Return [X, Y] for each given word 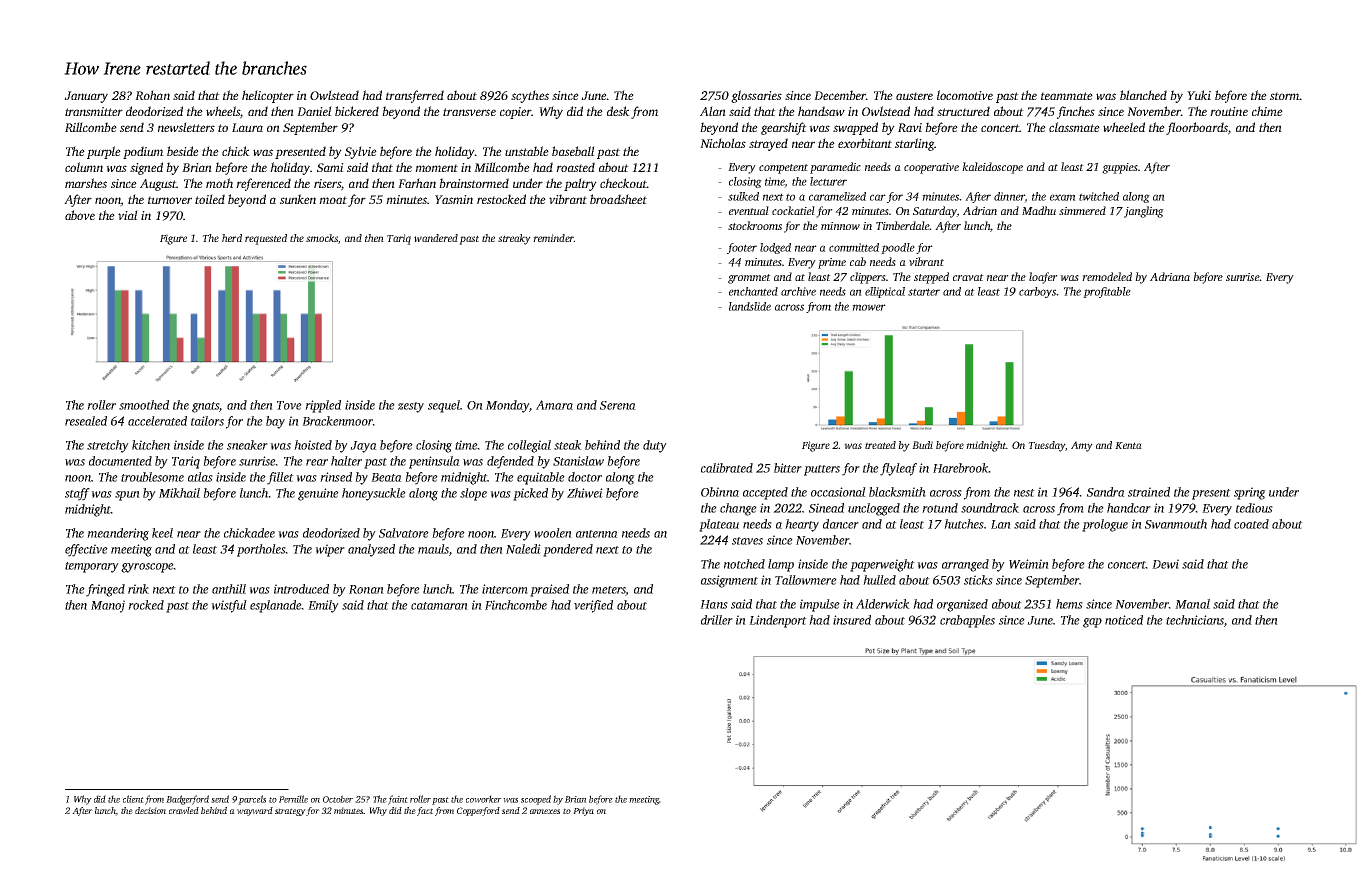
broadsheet [618, 199]
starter [924, 292]
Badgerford [187, 800]
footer [742, 248]
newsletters [186, 127]
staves [747, 541]
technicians [1195, 620]
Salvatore [404, 533]
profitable [1107, 292]
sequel [444, 406]
